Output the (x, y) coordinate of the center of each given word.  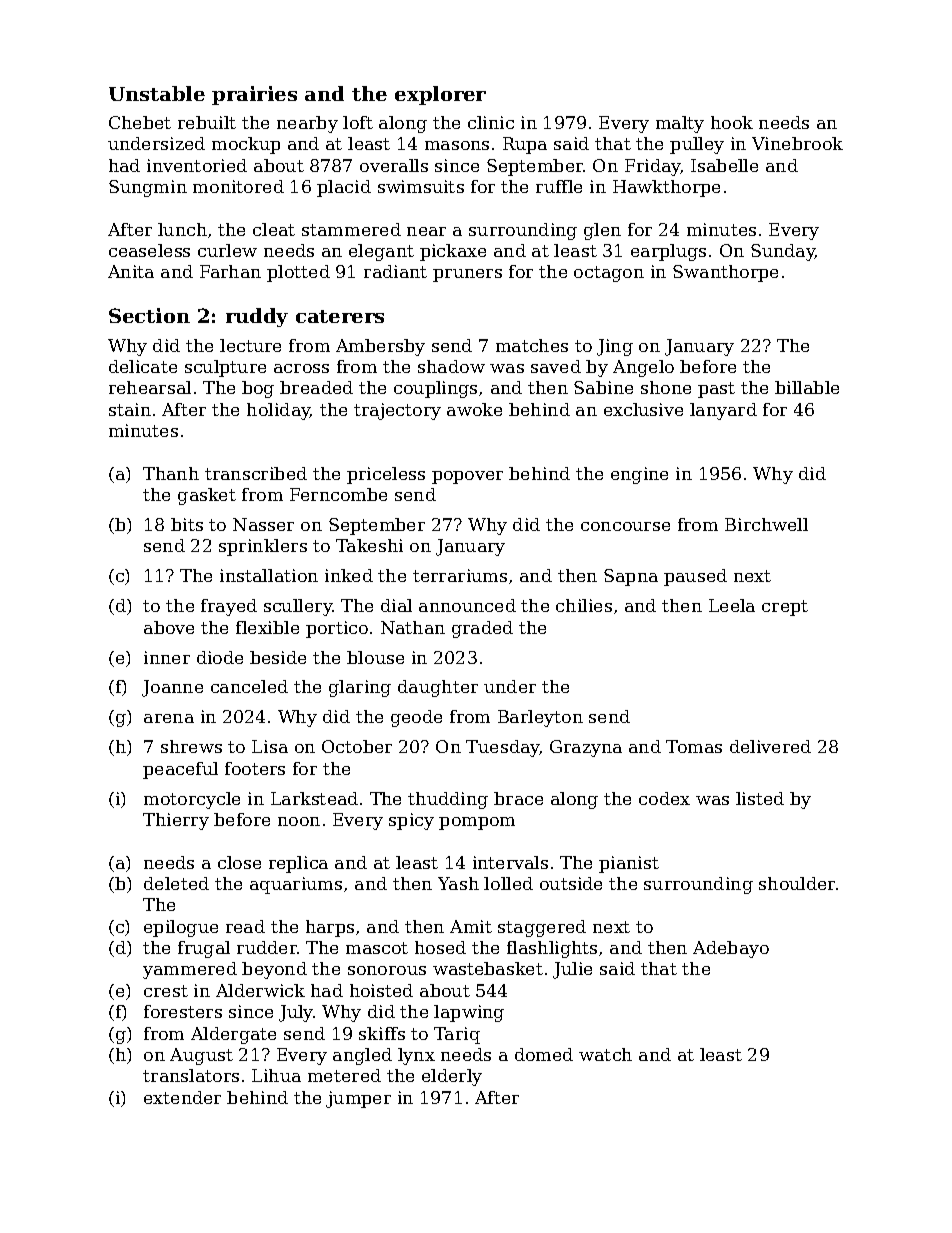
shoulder (797, 883)
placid (344, 188)
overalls (394, 165)
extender (182, 1097)
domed (544, 1054)
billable (807, 387)
